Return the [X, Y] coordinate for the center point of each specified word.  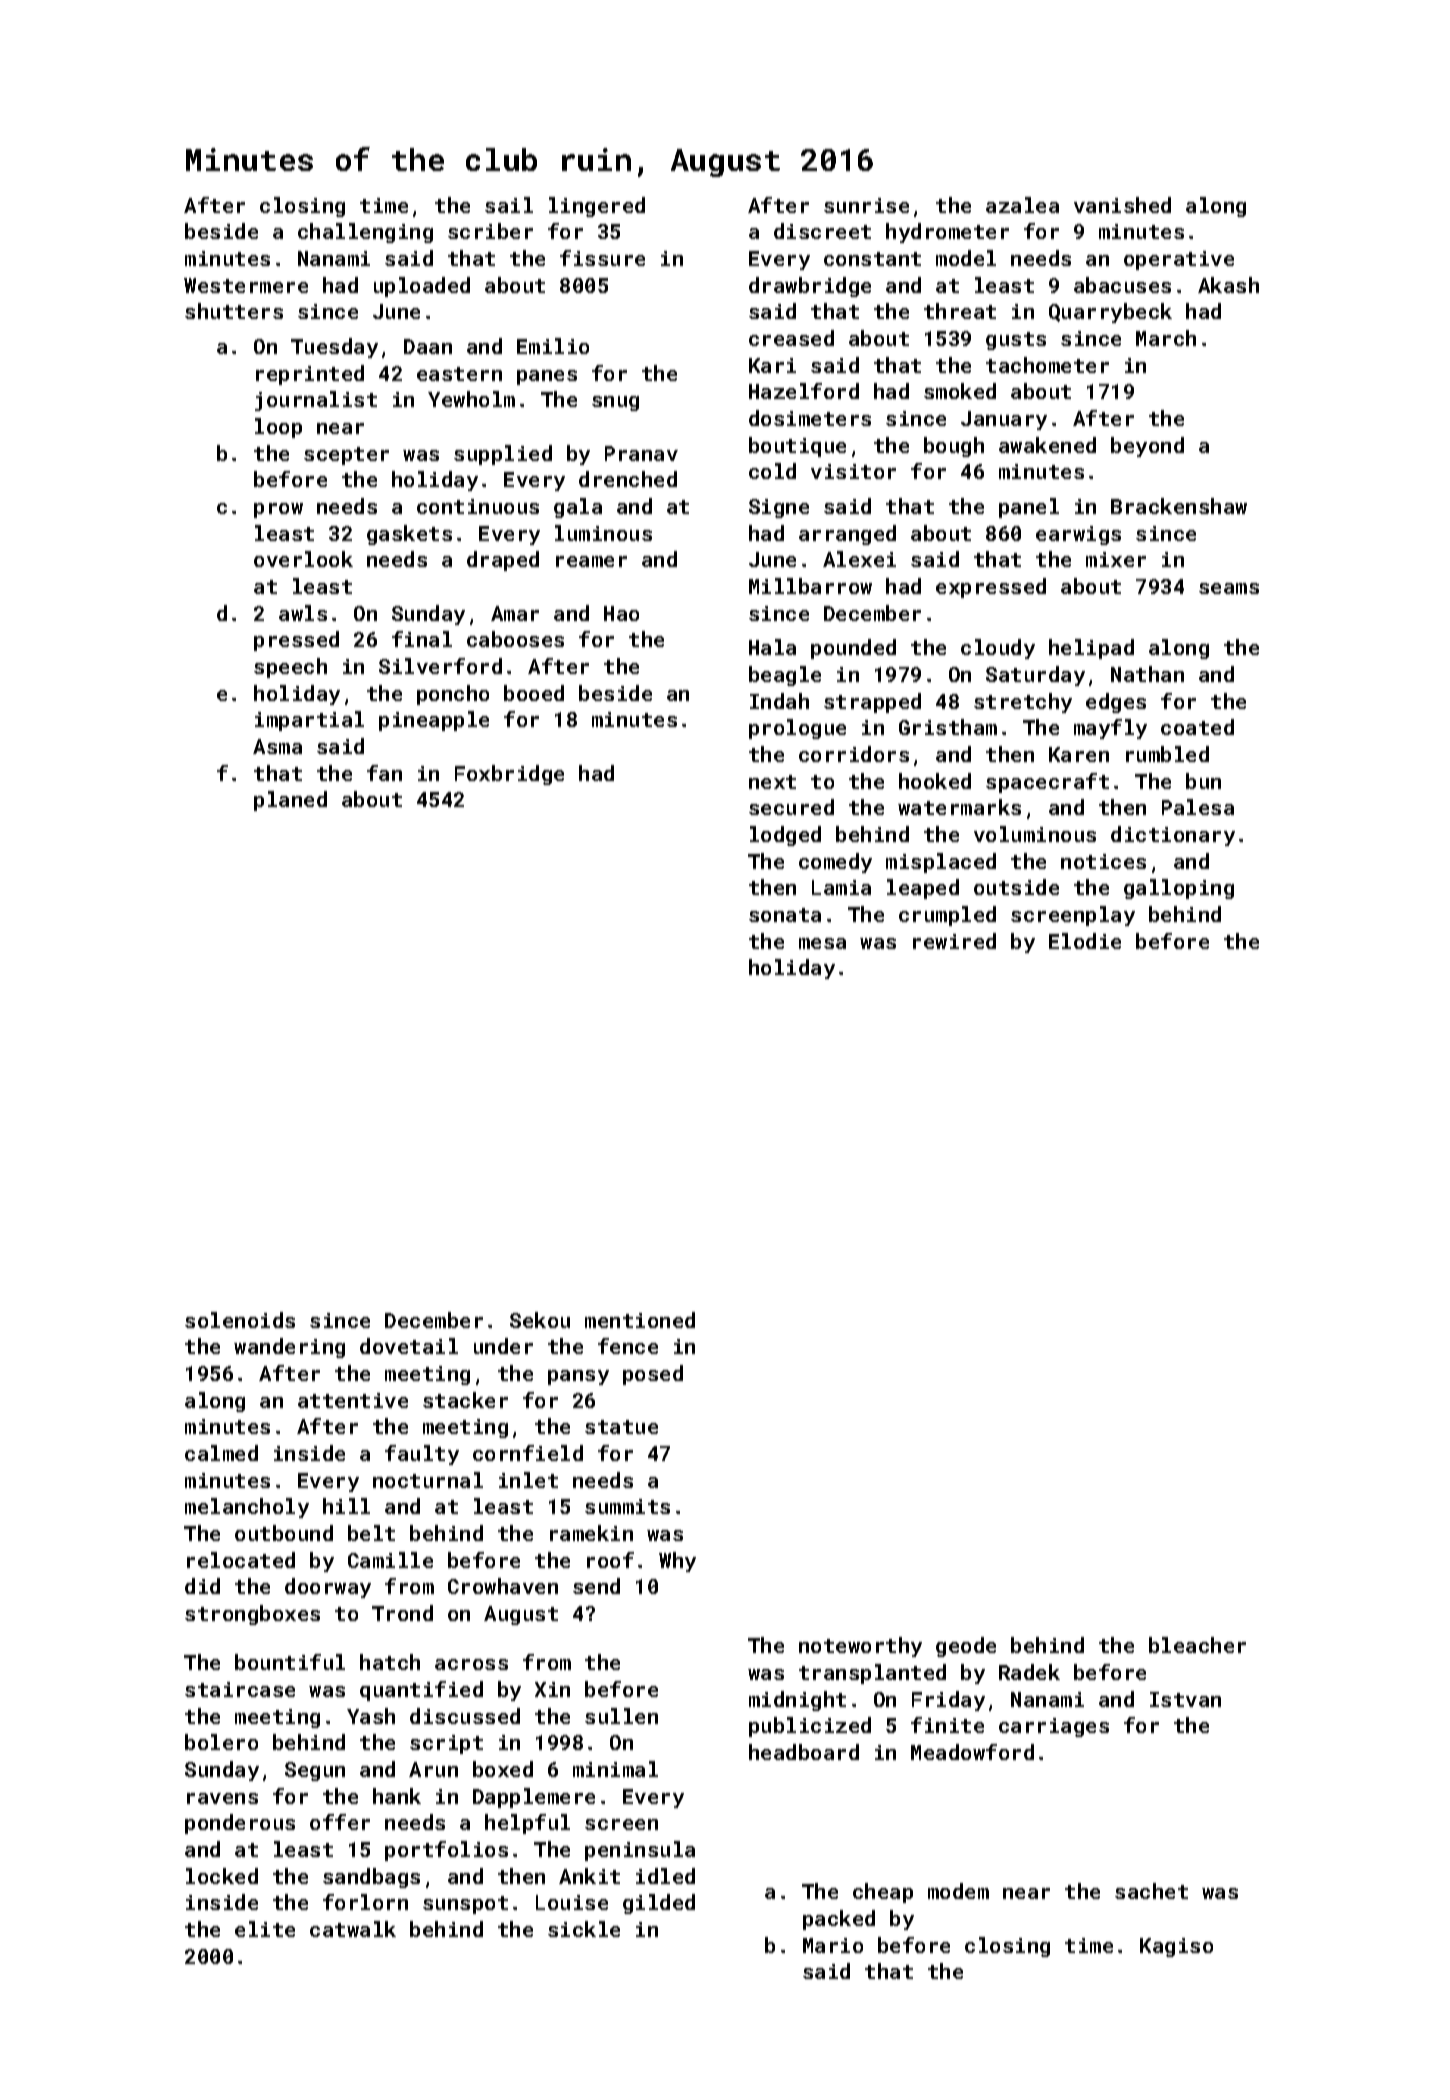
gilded [659, 1904]
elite [265, 1929]
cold [772, 471]
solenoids [240, 1320]
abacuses [1122, 285]
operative [1179, 260]
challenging [365, 233]
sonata [785, 915]
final [422, 639]
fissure [602, 258]
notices [1103, 861]
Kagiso [1176, 1947]
